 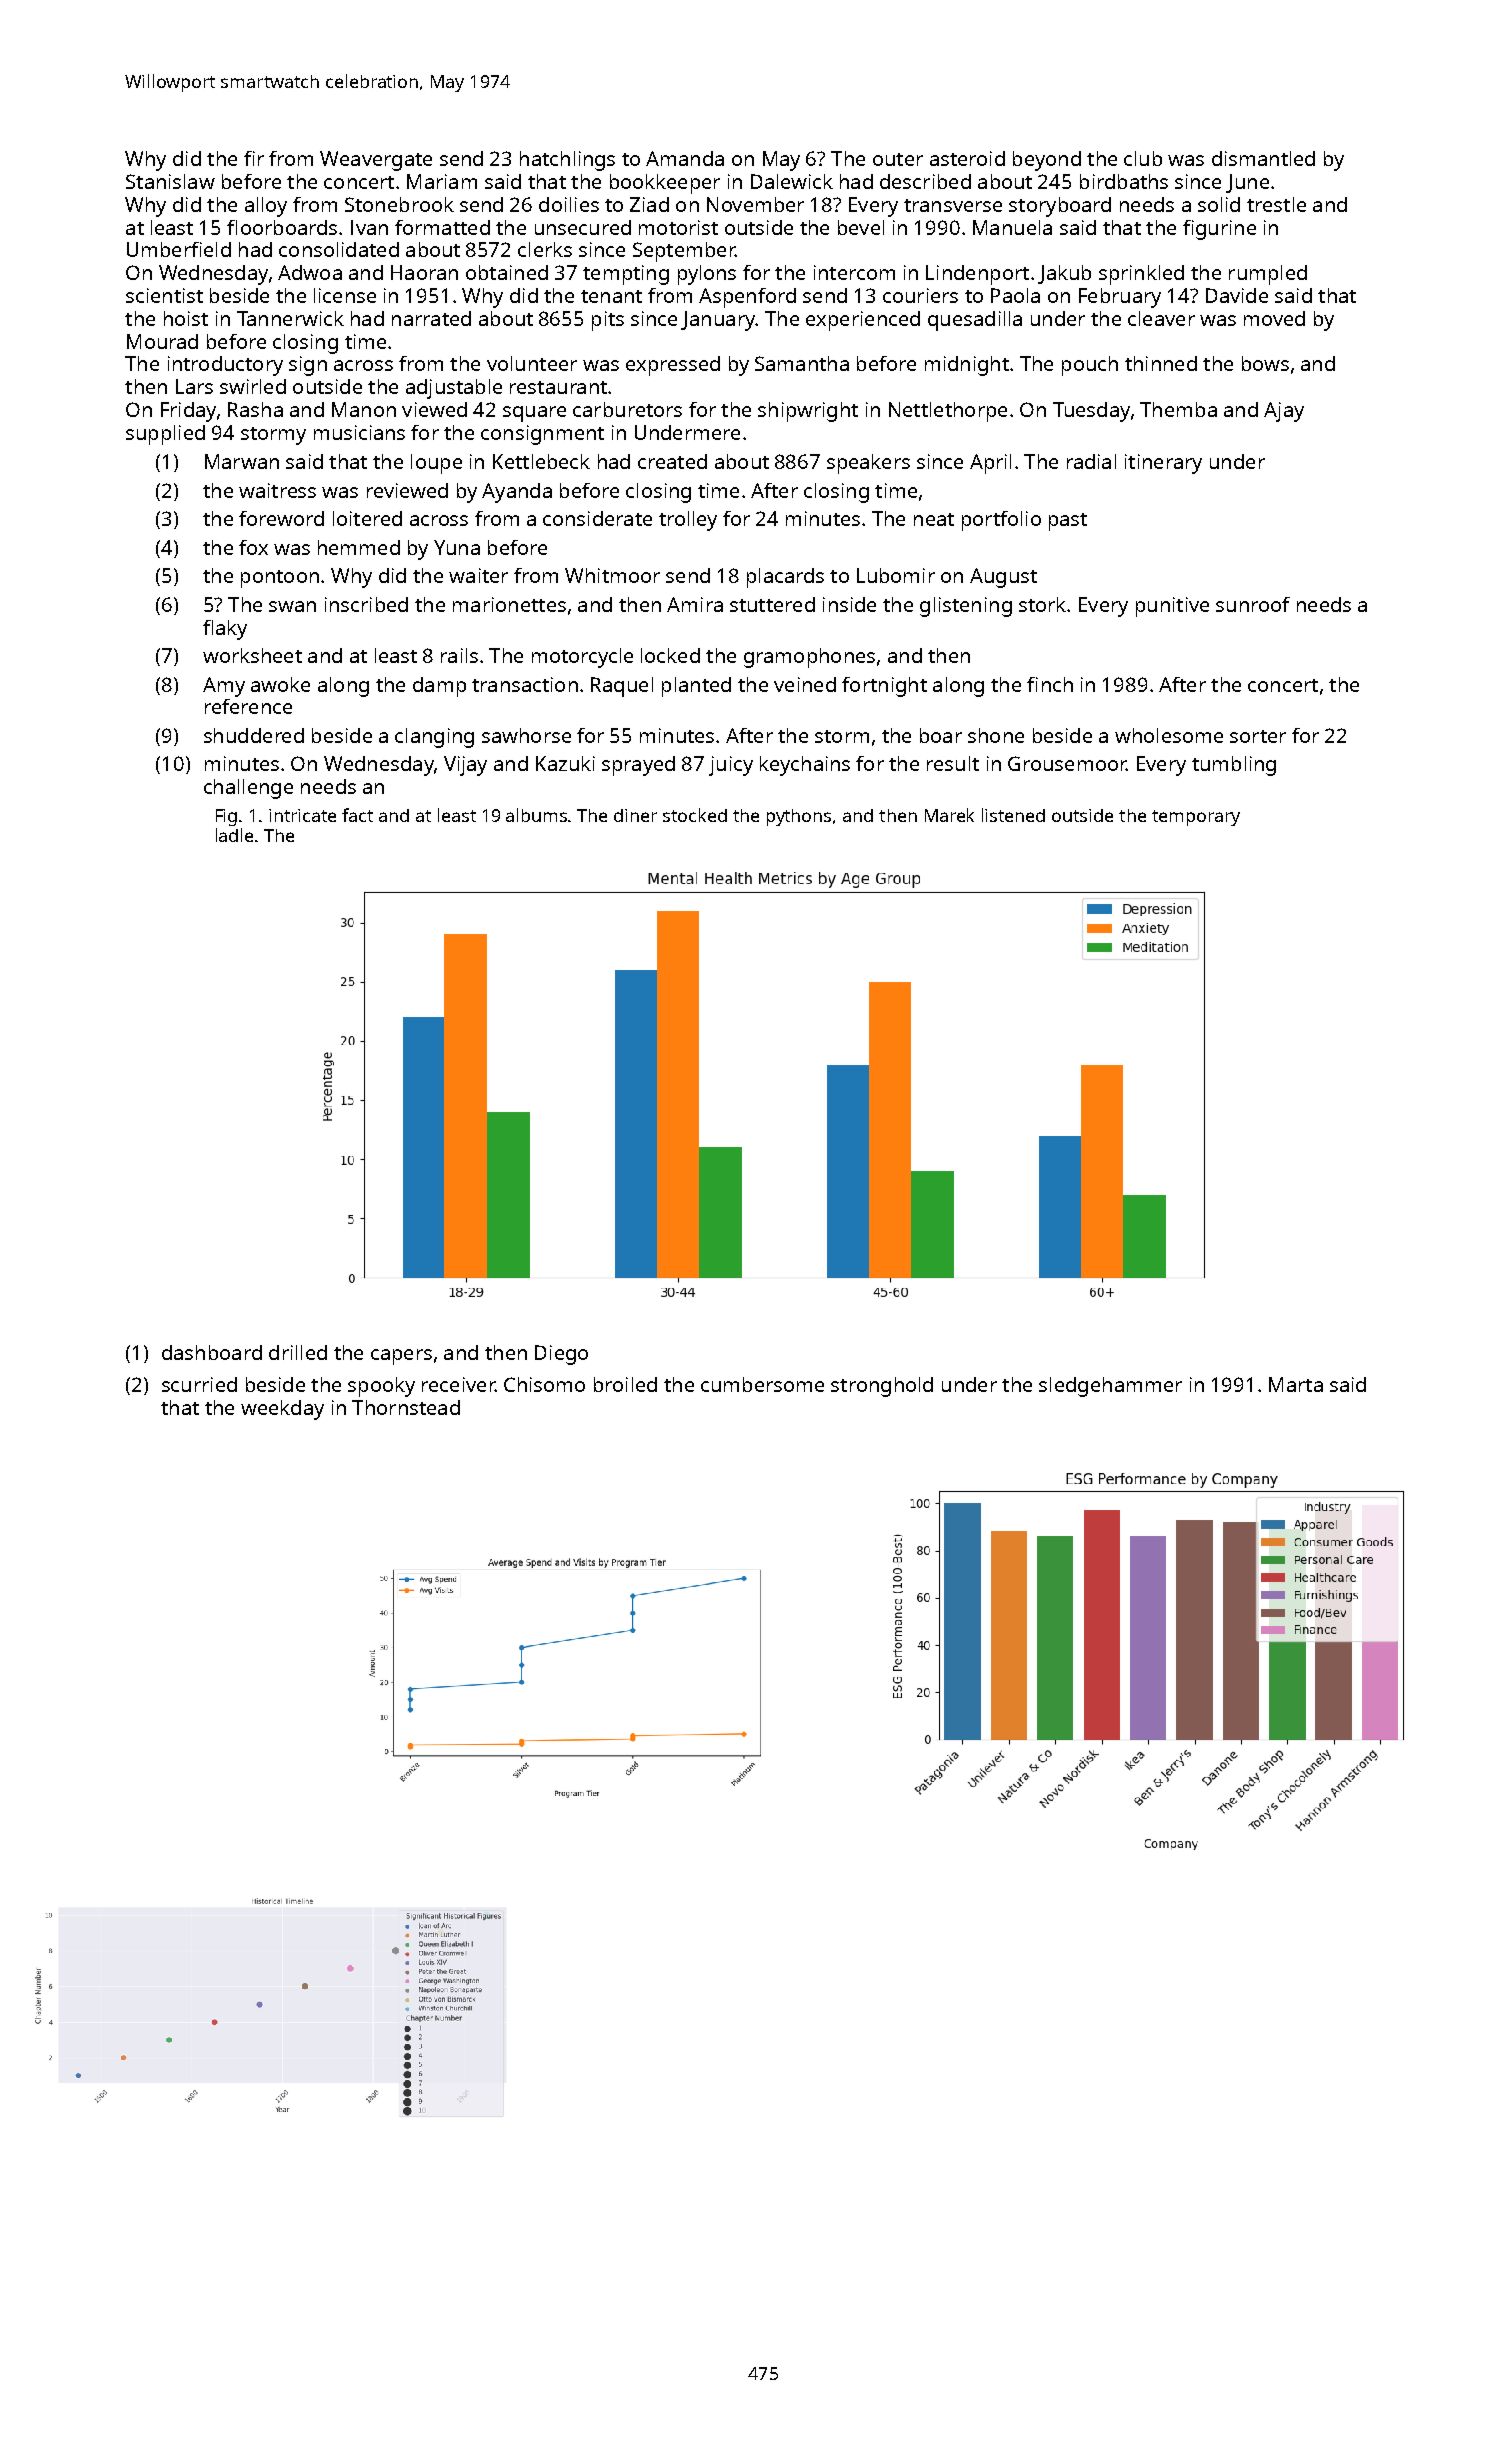 What do you see at coordinates (298, 1352) in the screenshot?
I see `drilled` at bounding box center [298, 1352].
